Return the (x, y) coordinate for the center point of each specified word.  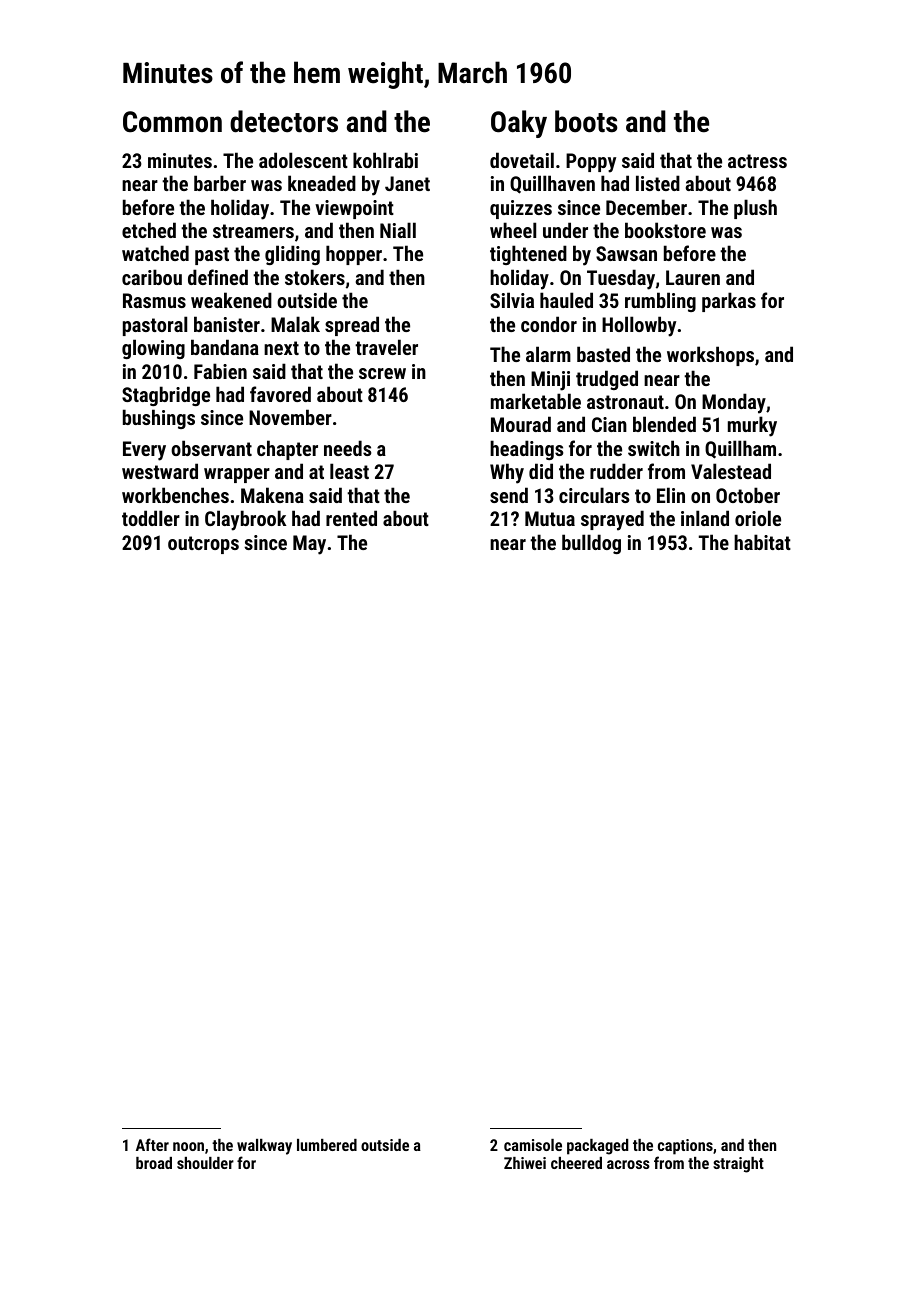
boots (586, 121)
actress (757, 161)
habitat (762, 542)
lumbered (327, 1145)
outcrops (203, 545)
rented (351, 518)
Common (172, 122)
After (152, 1144)
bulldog (591, 544)
